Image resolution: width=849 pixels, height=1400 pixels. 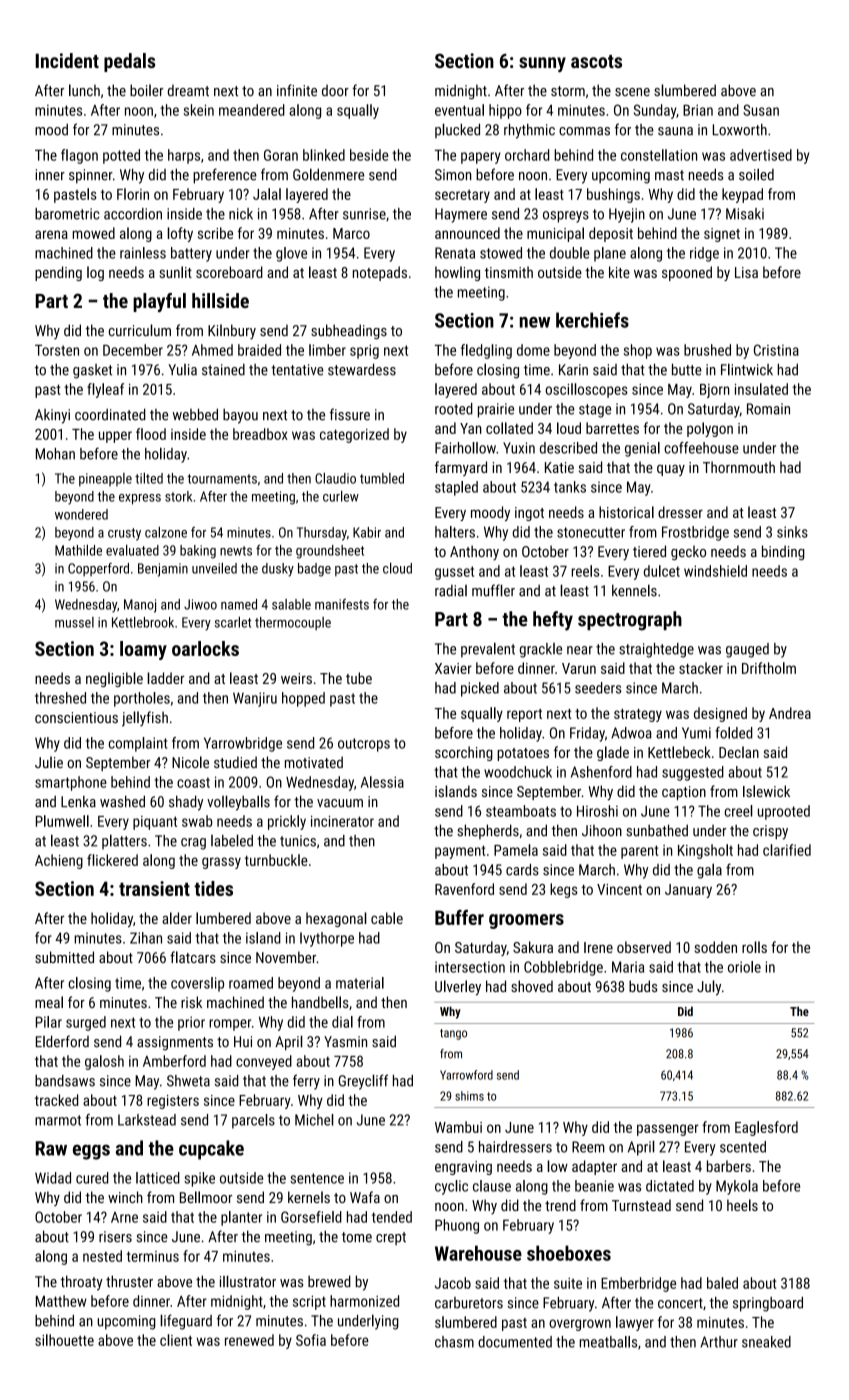 What do you see at coordinates (205, 648) in the screenshot?
I see `oarlocks` at bounding box center [205, 648].
